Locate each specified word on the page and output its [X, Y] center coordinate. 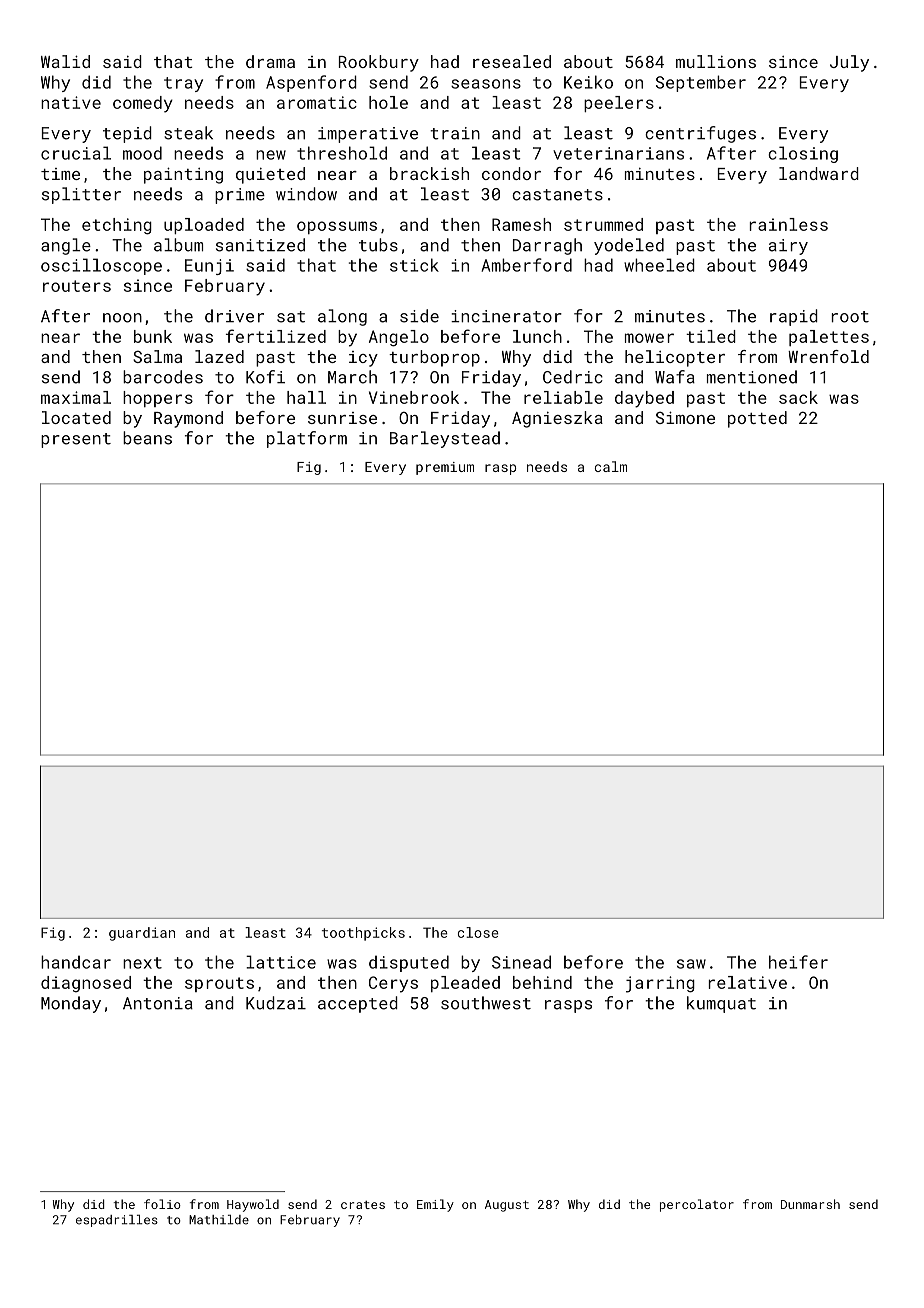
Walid [65, 61]
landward [819, 173]
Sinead [521, 962]
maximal [76, 397]
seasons [486, 84]
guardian [142, 934]
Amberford [526, 265]
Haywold [253, 1205]
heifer [798, 962]
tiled [711, 336]
